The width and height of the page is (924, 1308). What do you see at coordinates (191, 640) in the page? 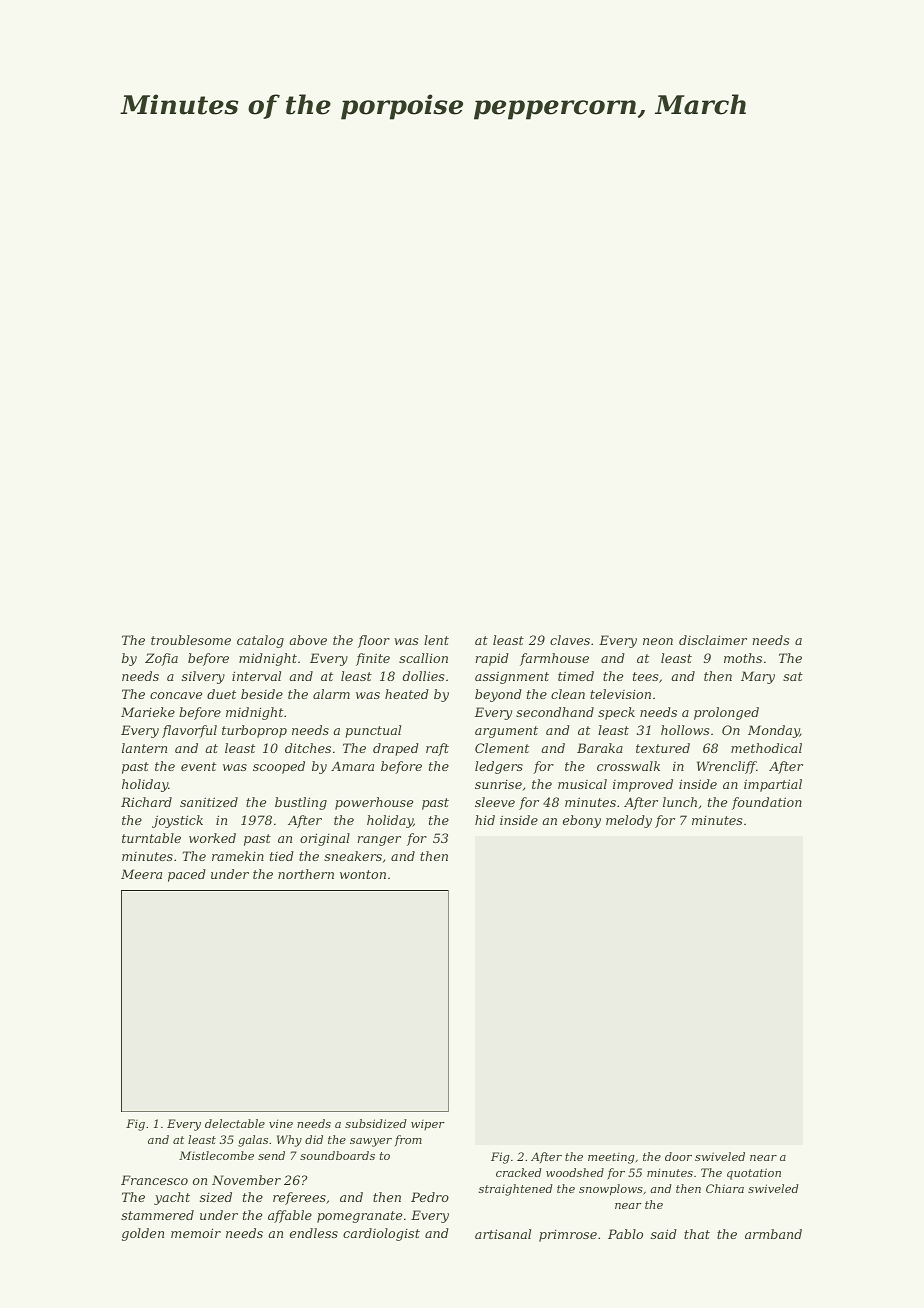
I see `troublesome` at bounding box center [191, 640].
